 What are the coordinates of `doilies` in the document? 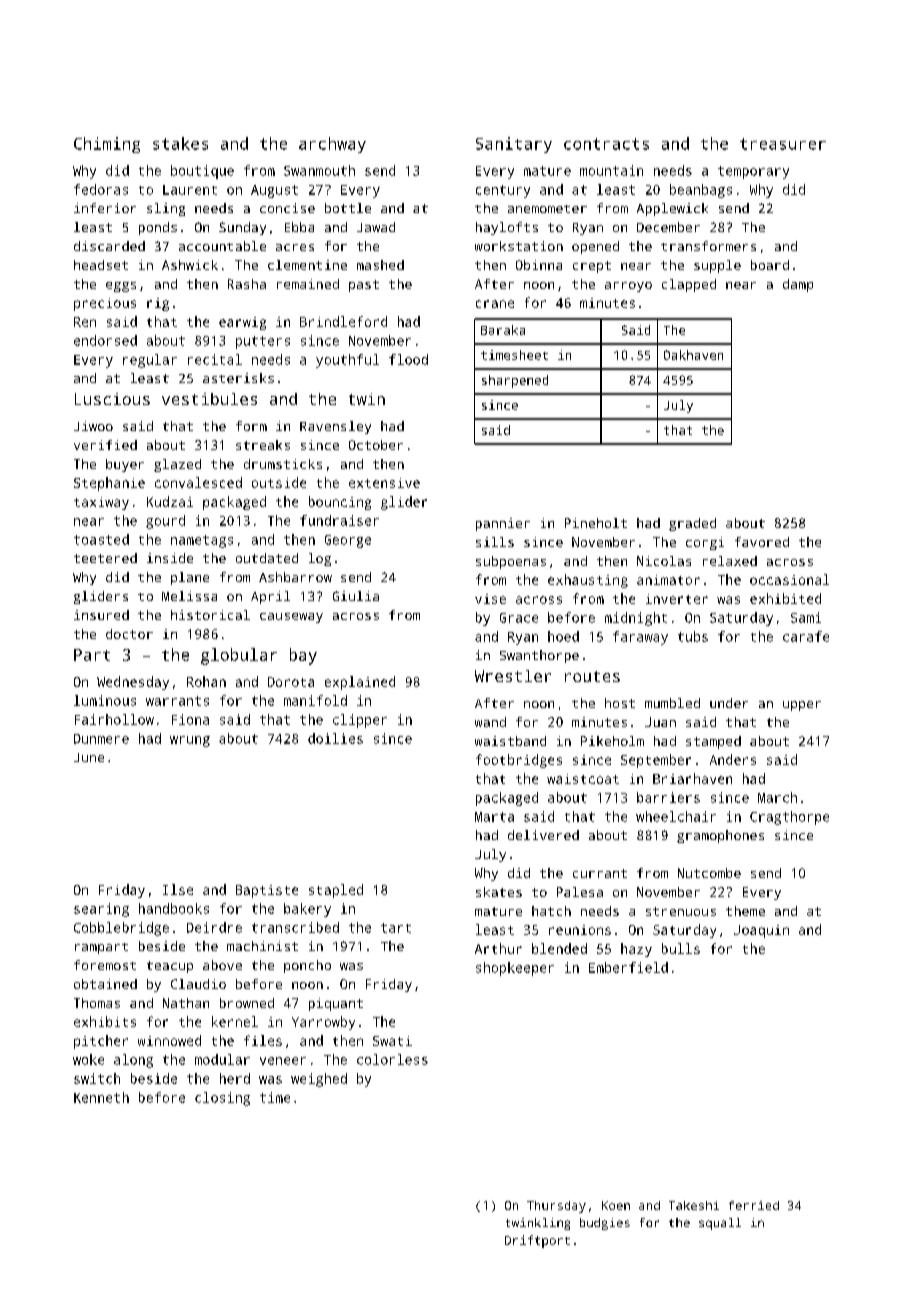 It's located at (335, 738).
